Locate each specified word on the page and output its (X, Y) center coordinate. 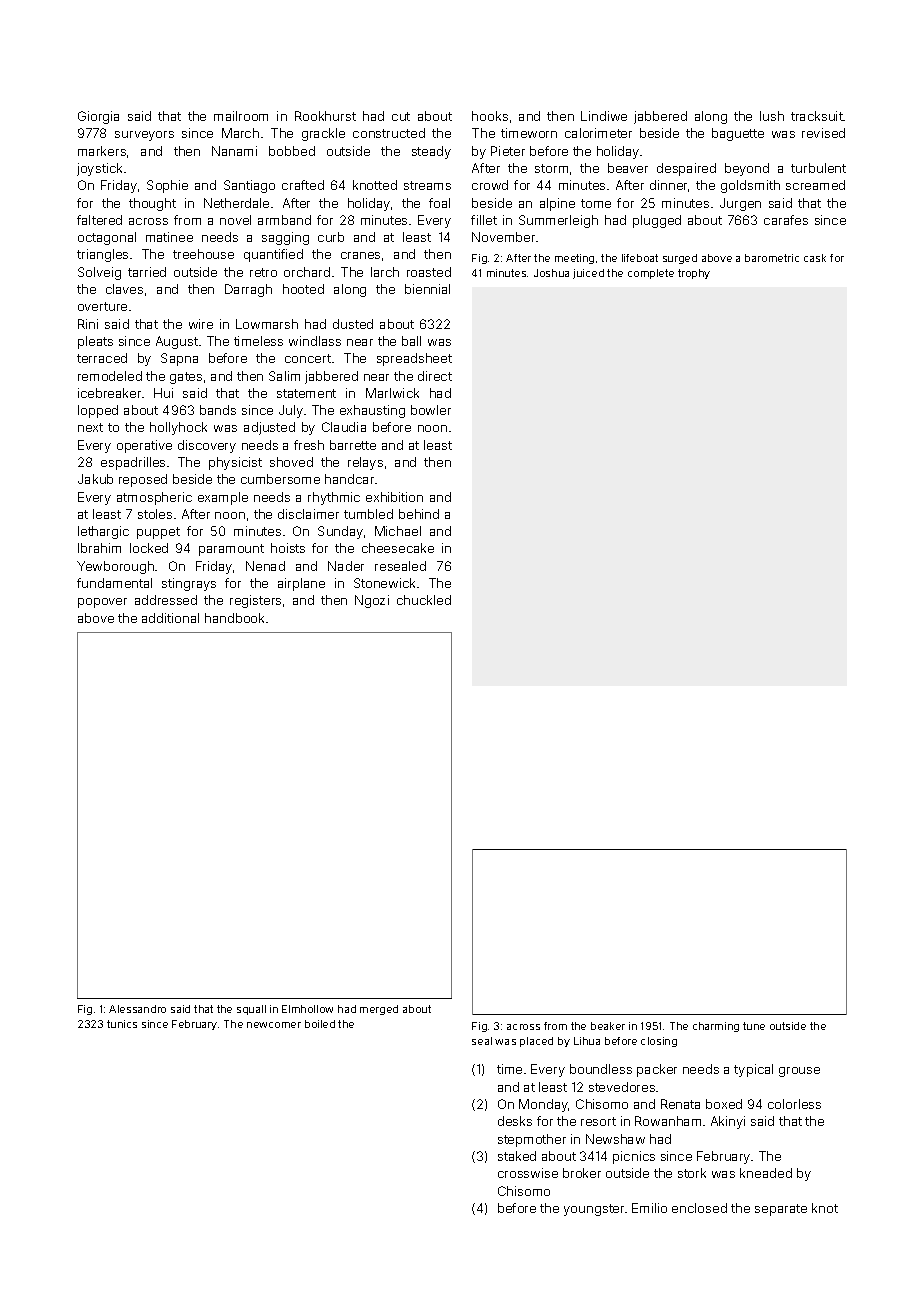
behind (419, 514)
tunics (122, 1024)
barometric (772, 258)
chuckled (424, 600)
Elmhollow (307, 1009)
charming (716, 1027)
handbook (234, 618)
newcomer (274, 1025)
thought (152, 204)
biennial (427, 289)
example (223, 498)
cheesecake (398, 548)
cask (815, 258)
